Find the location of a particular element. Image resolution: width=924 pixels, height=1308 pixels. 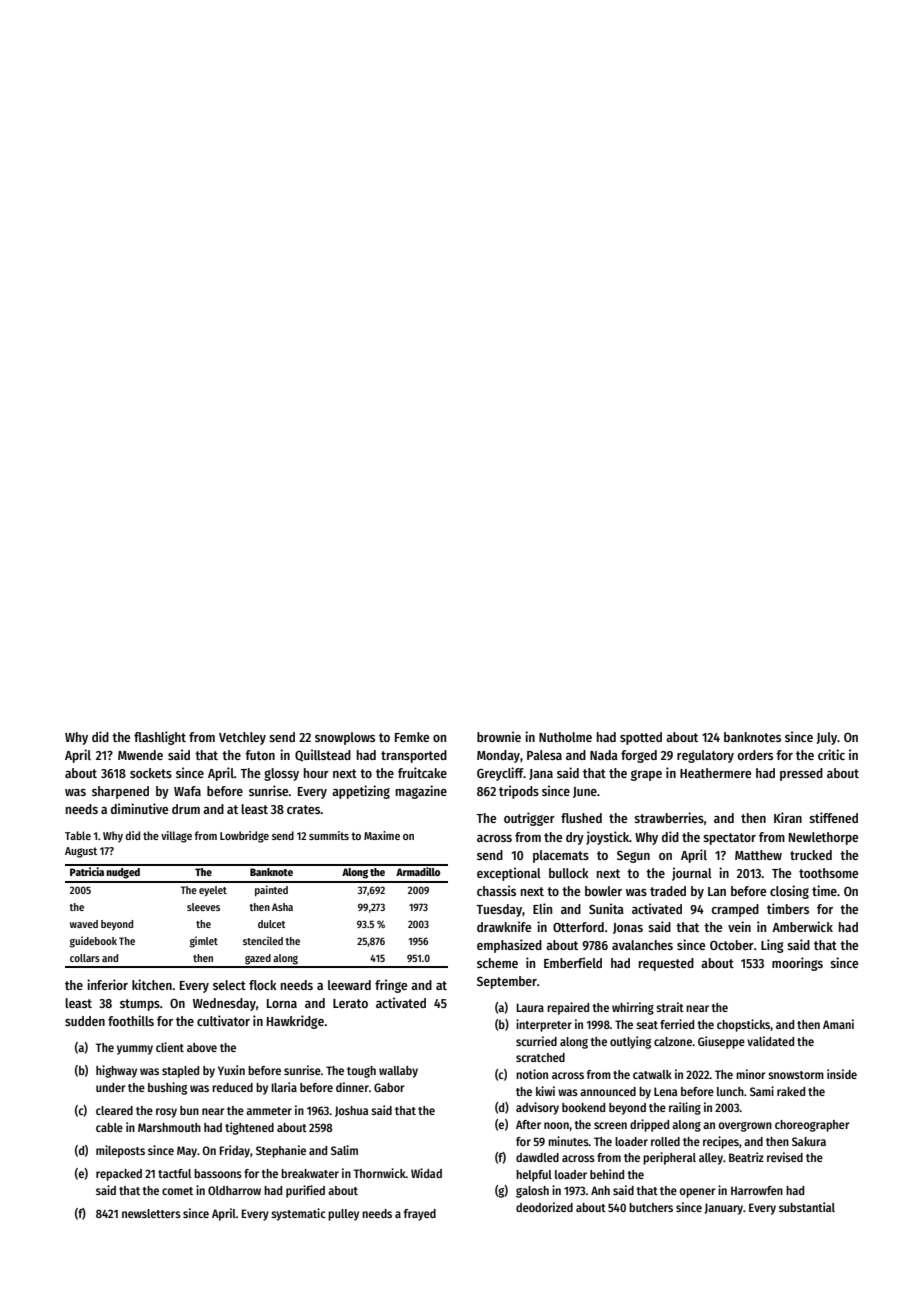

newsletters is located at coordinates (151, 1213).
